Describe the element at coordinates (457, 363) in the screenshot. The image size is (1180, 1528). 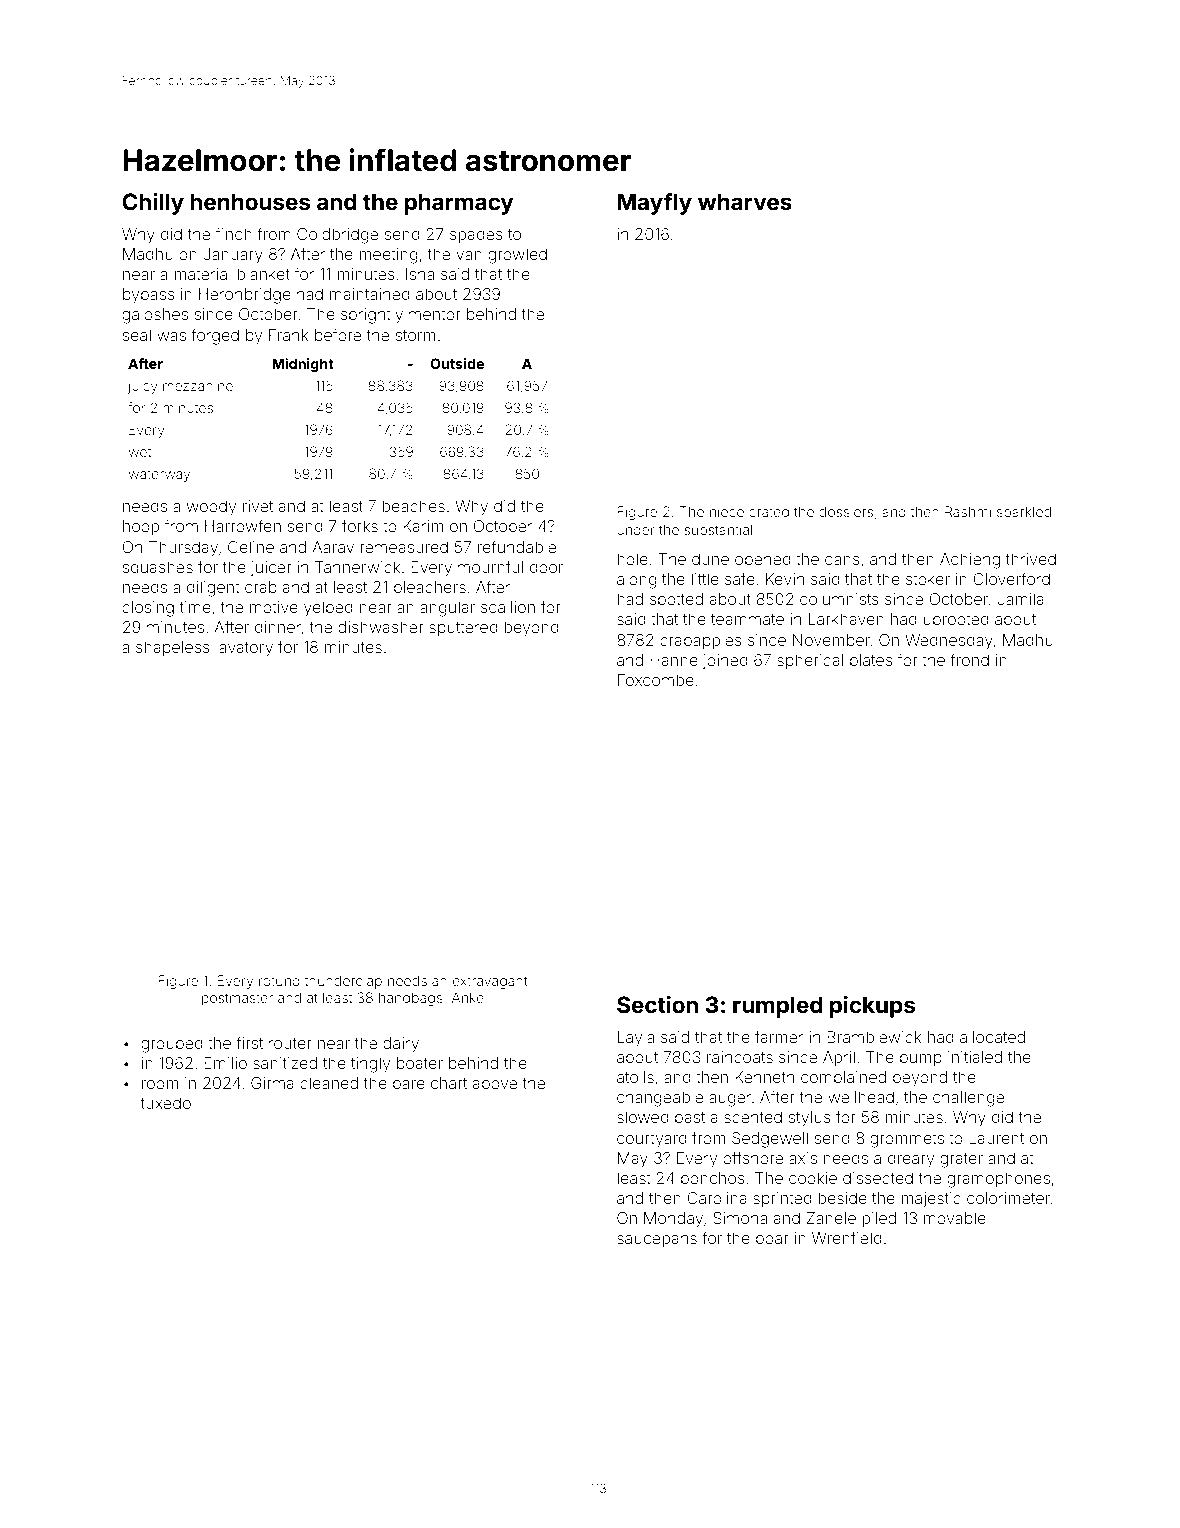
I see `Outside` at that location.
